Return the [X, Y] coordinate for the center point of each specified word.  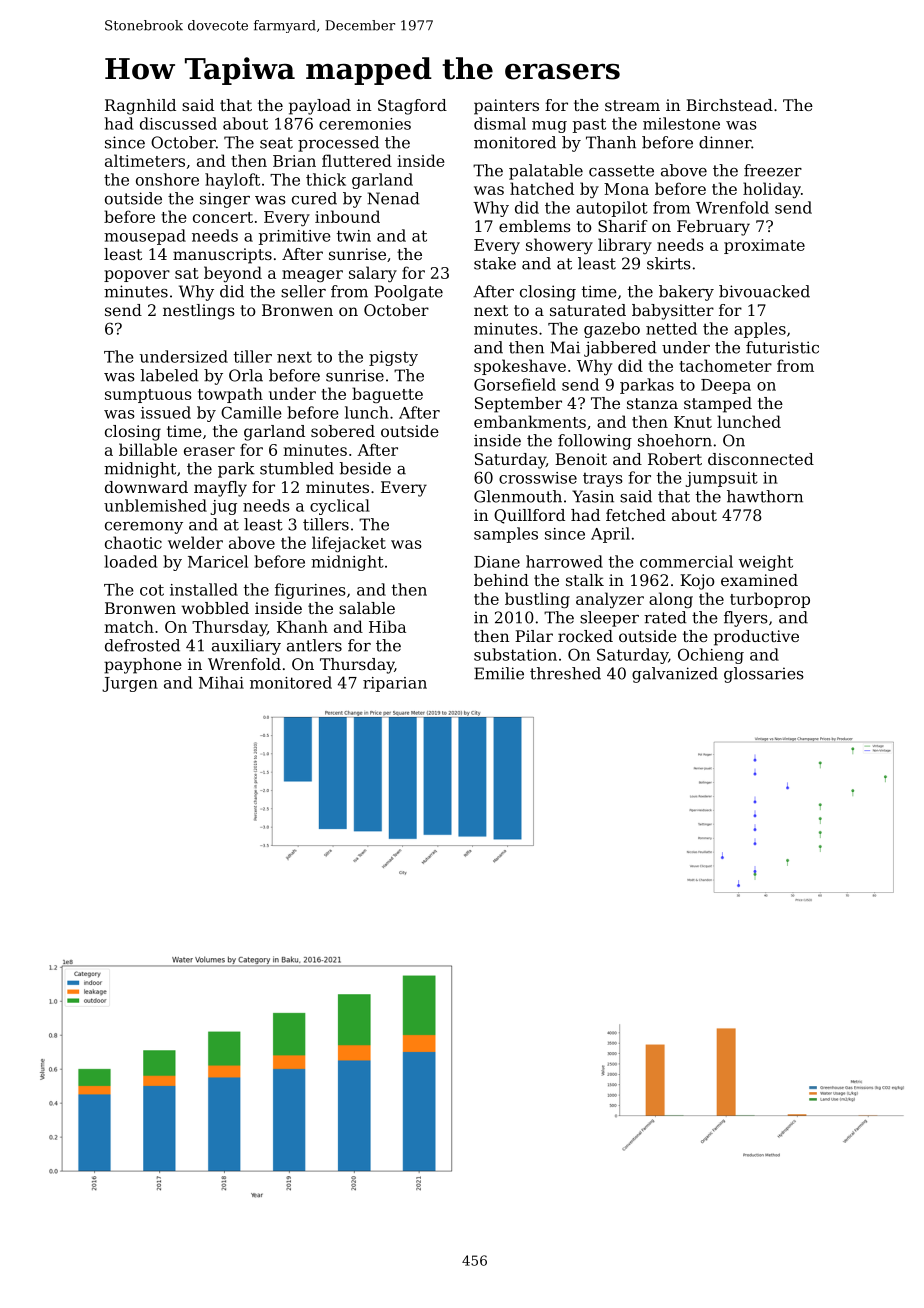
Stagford [412, 107]
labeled [170, 375]
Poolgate [409, 293]
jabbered [620, 349]
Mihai [221, 682]
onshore [167, 179]
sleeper [609, 619]
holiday [772, 190]
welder [195, 542]
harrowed [564, 561]
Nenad [393, 198]
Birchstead [729, 105]
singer [225, 200]
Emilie [499, 673]
